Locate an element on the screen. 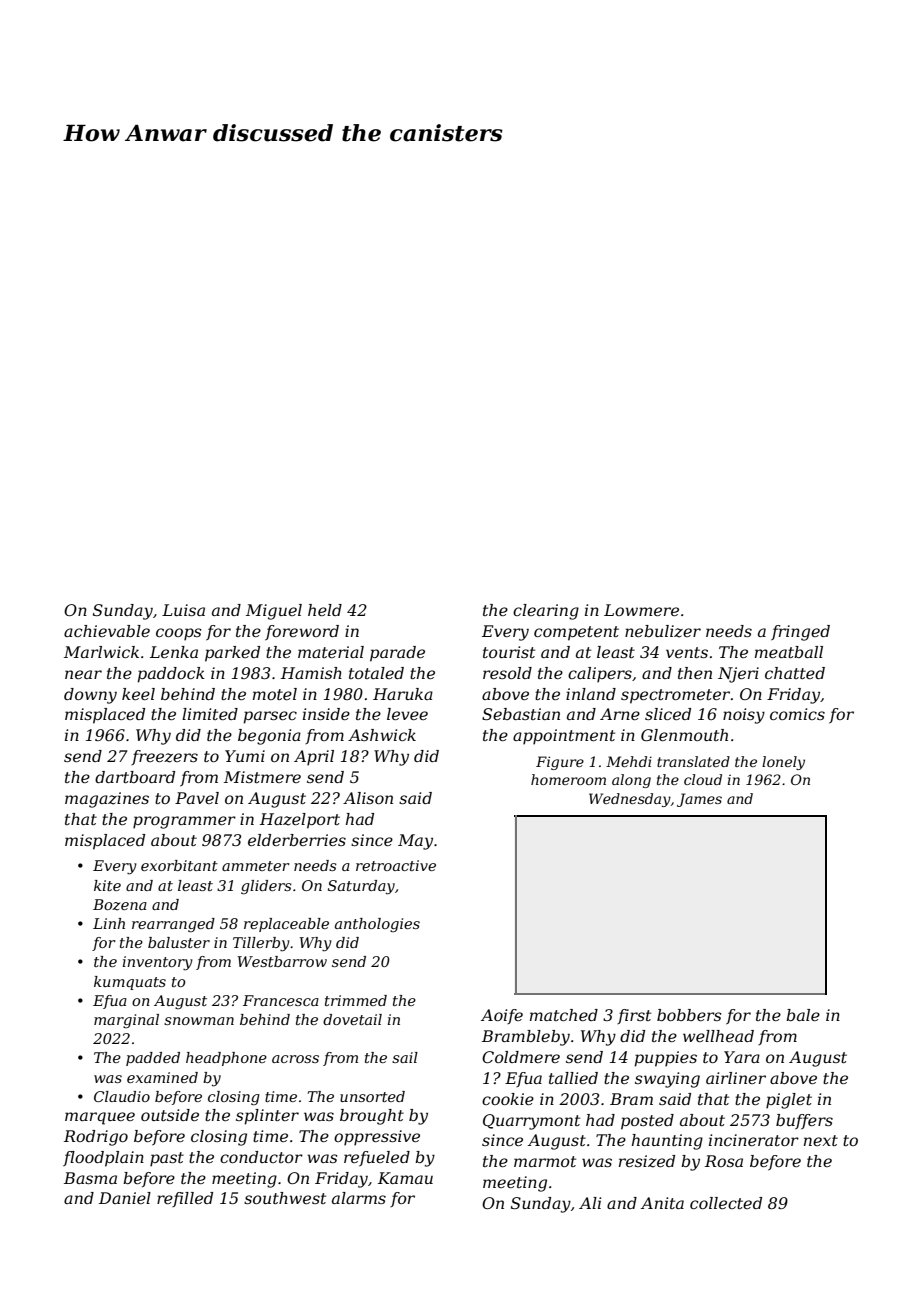 Image resolution: width=924 pixels, height=1308 pixels. kite is located at coordinates (107, 885).
